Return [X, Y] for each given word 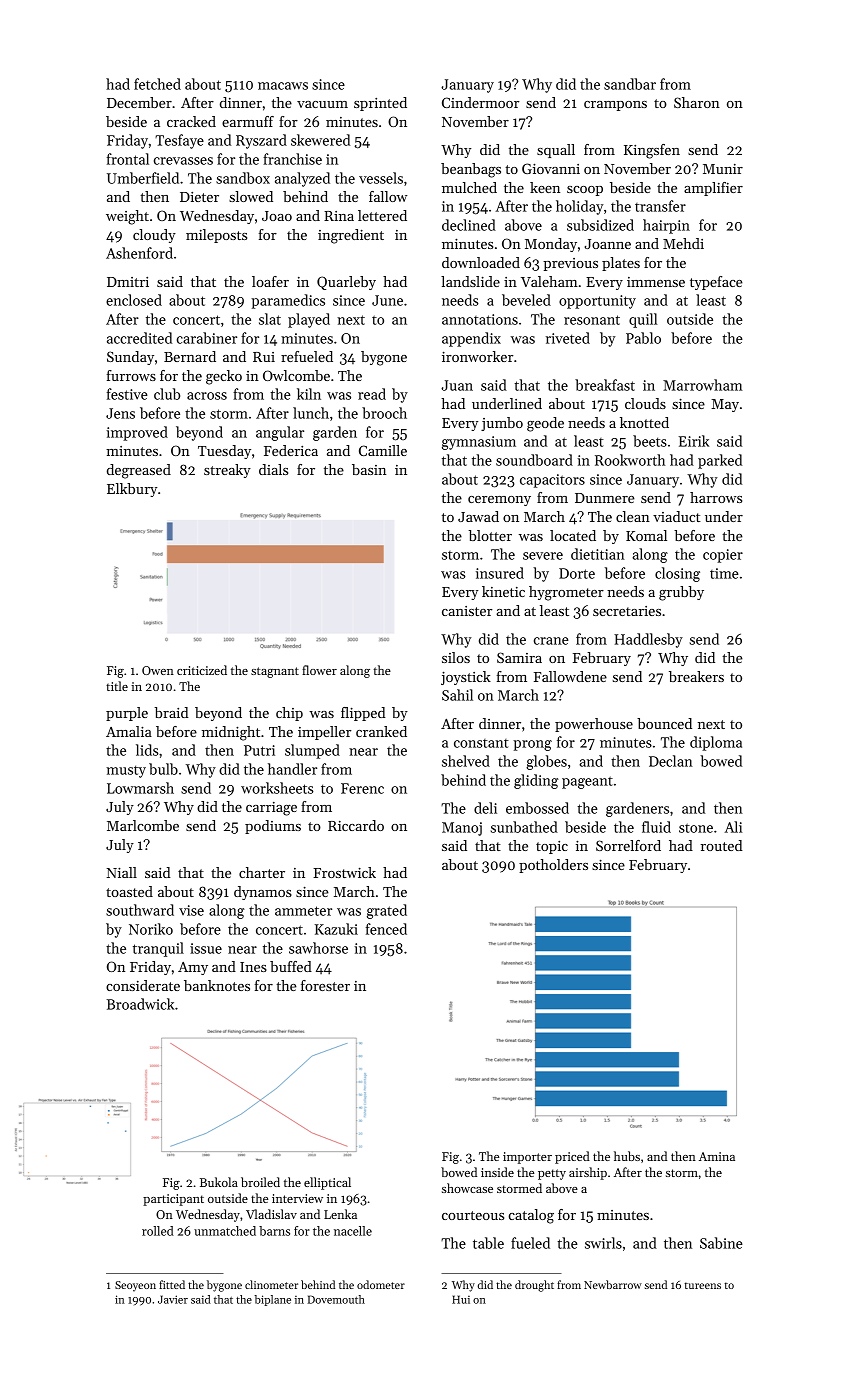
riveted [568, 338]
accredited [139, 338]
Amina [717, 1156]
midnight [231, 733]
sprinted [380, 104]
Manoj [462, 829]
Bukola [219, 1182]
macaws [283, 86]
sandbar [630, 84]
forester [325, 985]
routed [721, 845]
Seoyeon [135, 1286]
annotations [480, 319]
